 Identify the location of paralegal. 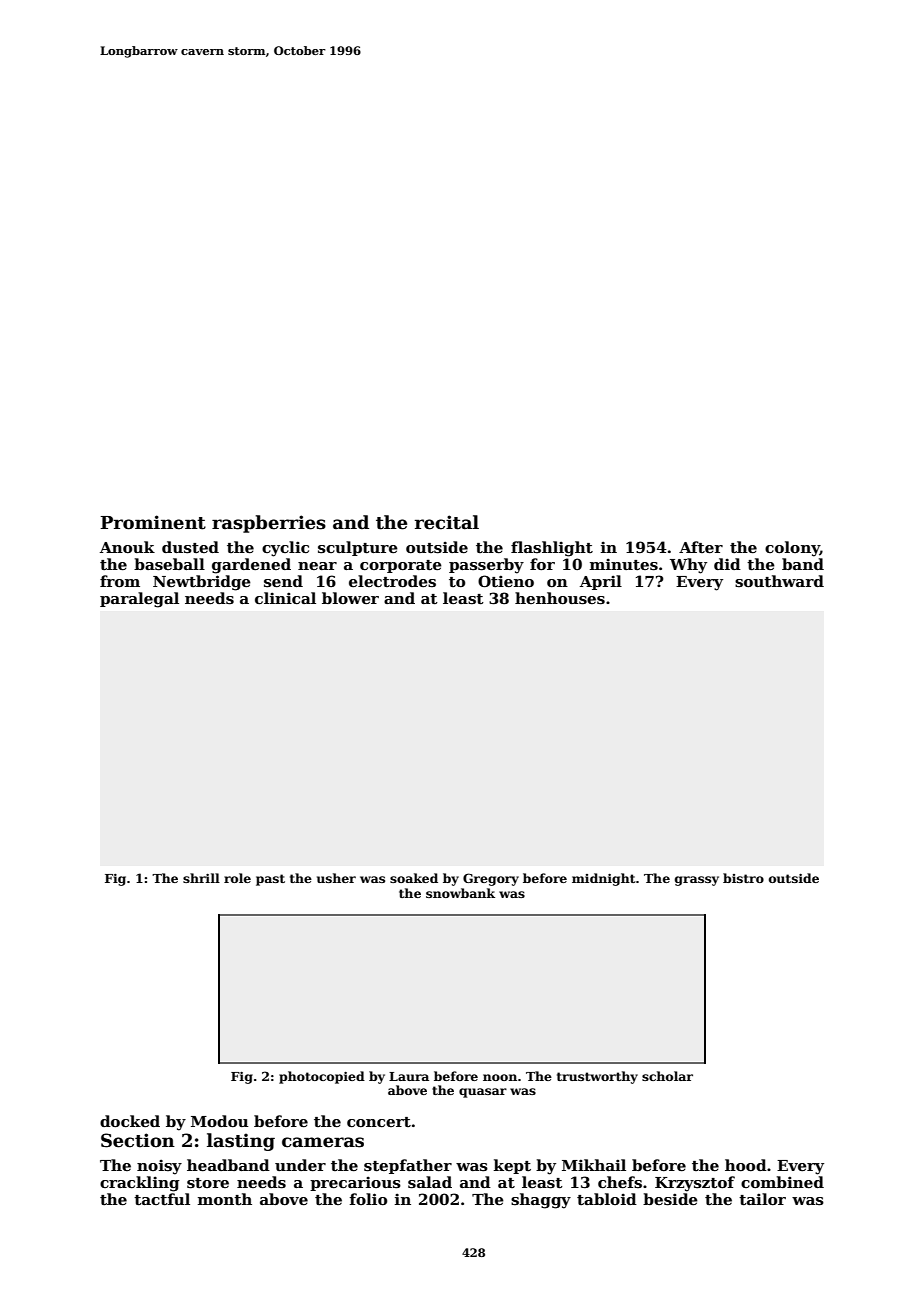
(139, 600).
